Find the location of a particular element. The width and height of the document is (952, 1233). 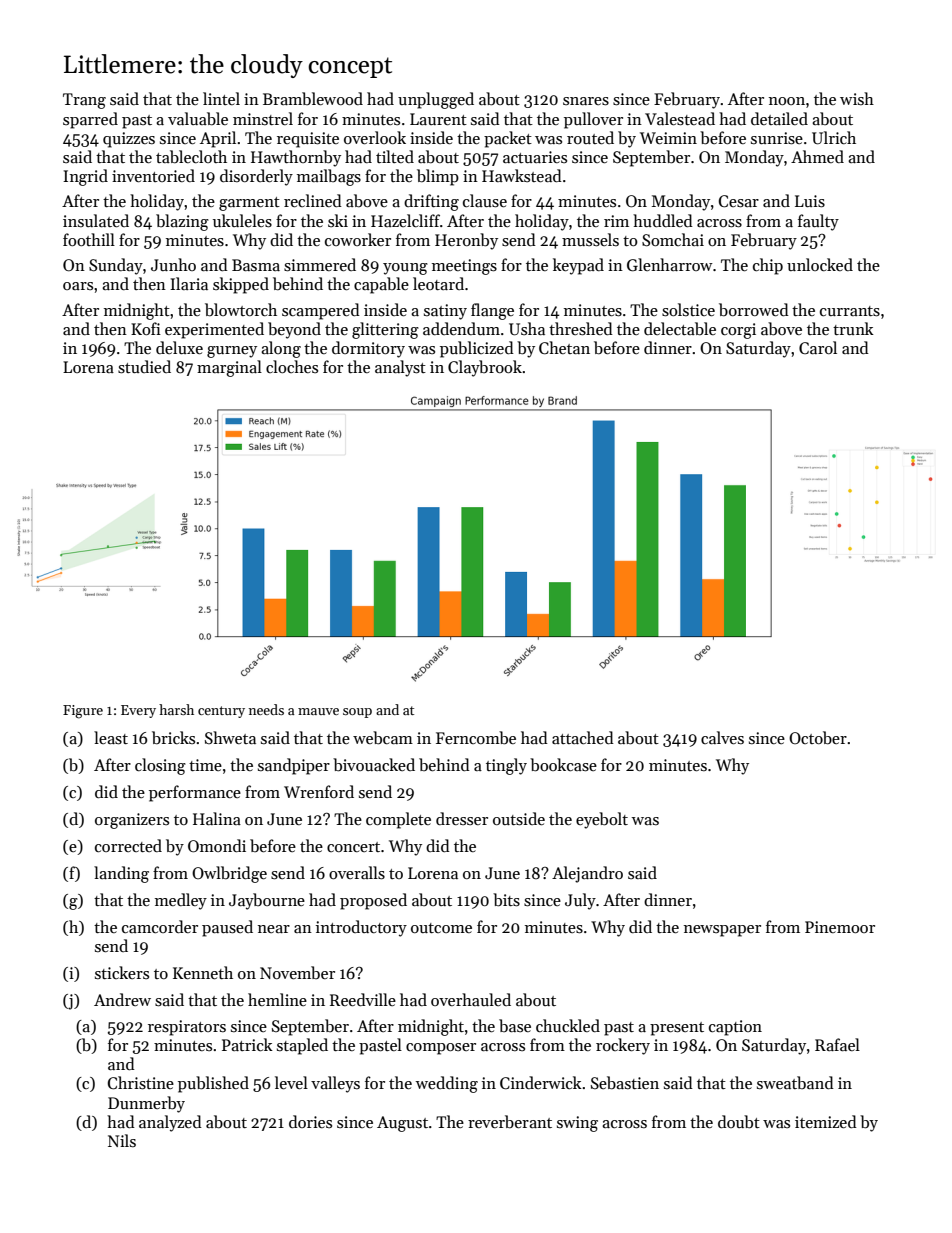

stickers is located at coordinates (122, 972).
